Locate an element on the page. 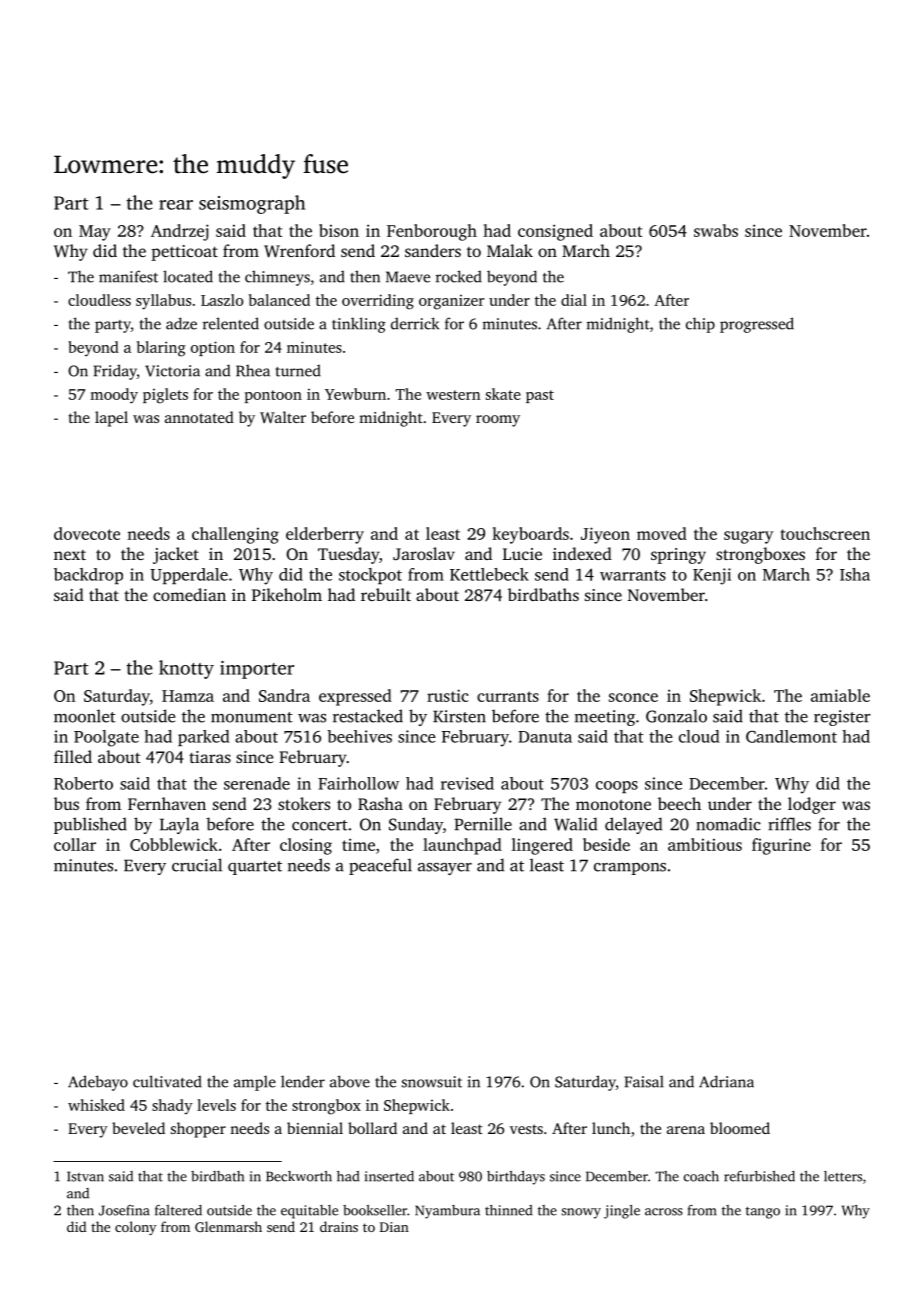 The width and height of the document is (924, 1314). Fenborough is located at coordinates (432, 232).
